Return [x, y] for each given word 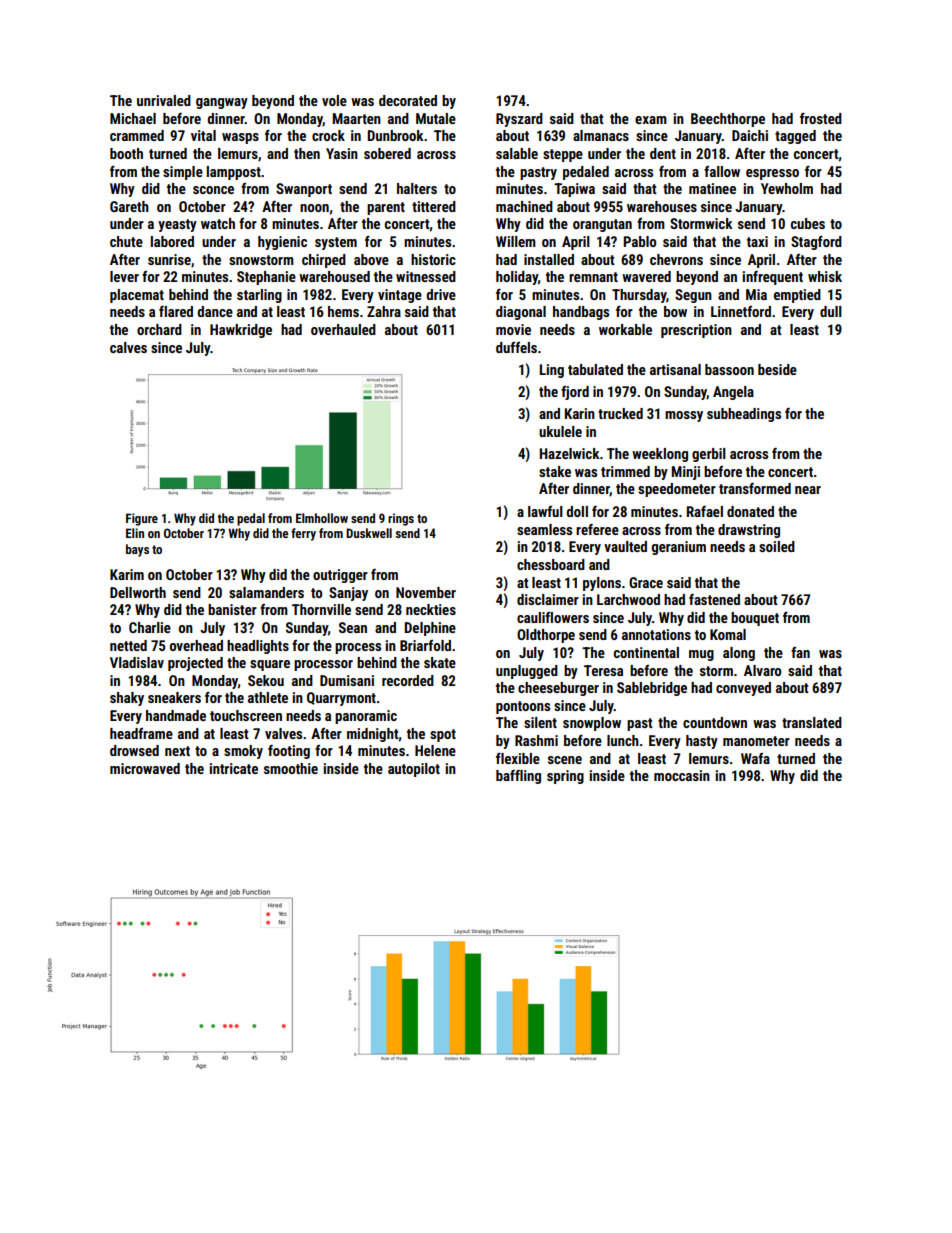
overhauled [343, 329]
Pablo [640, 241]
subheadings [744, 415]
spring [565, 777]
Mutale [436, 118]
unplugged [527, 672]
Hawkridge [241, 331]
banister [232, 609]
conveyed [743, 689]
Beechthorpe [728, 120]
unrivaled [164, 100]
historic [433, 259]
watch [218, 223]
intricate [234, 768]
